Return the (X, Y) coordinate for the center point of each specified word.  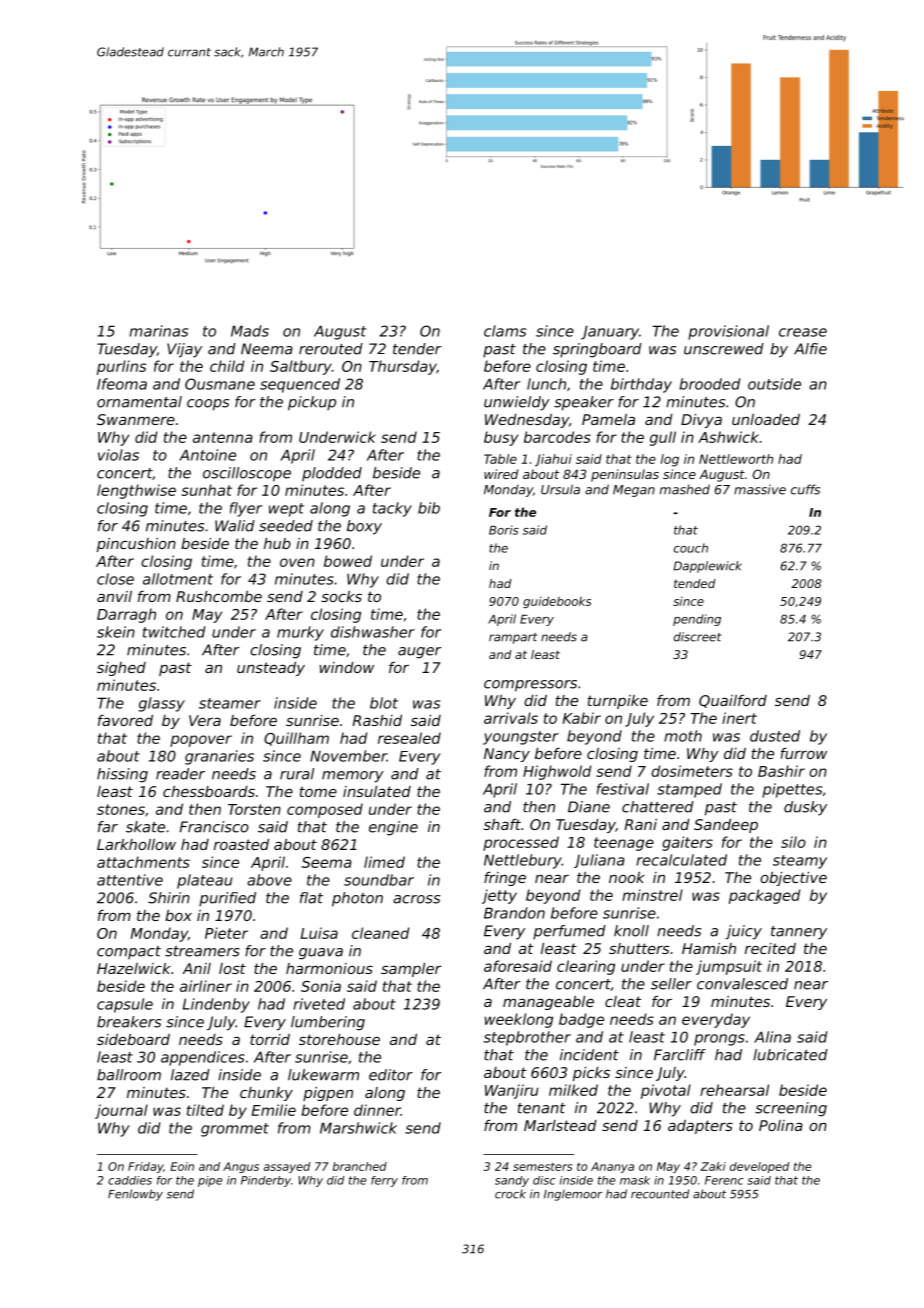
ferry (384, 1181)
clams (505, 331)
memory (353, 777)
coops (208, 405)
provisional (728, 332)
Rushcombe (219, 596)
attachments (143, 862)
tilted (205, 1110)
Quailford (733, 701)
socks (341, 596)
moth (683, 736)
